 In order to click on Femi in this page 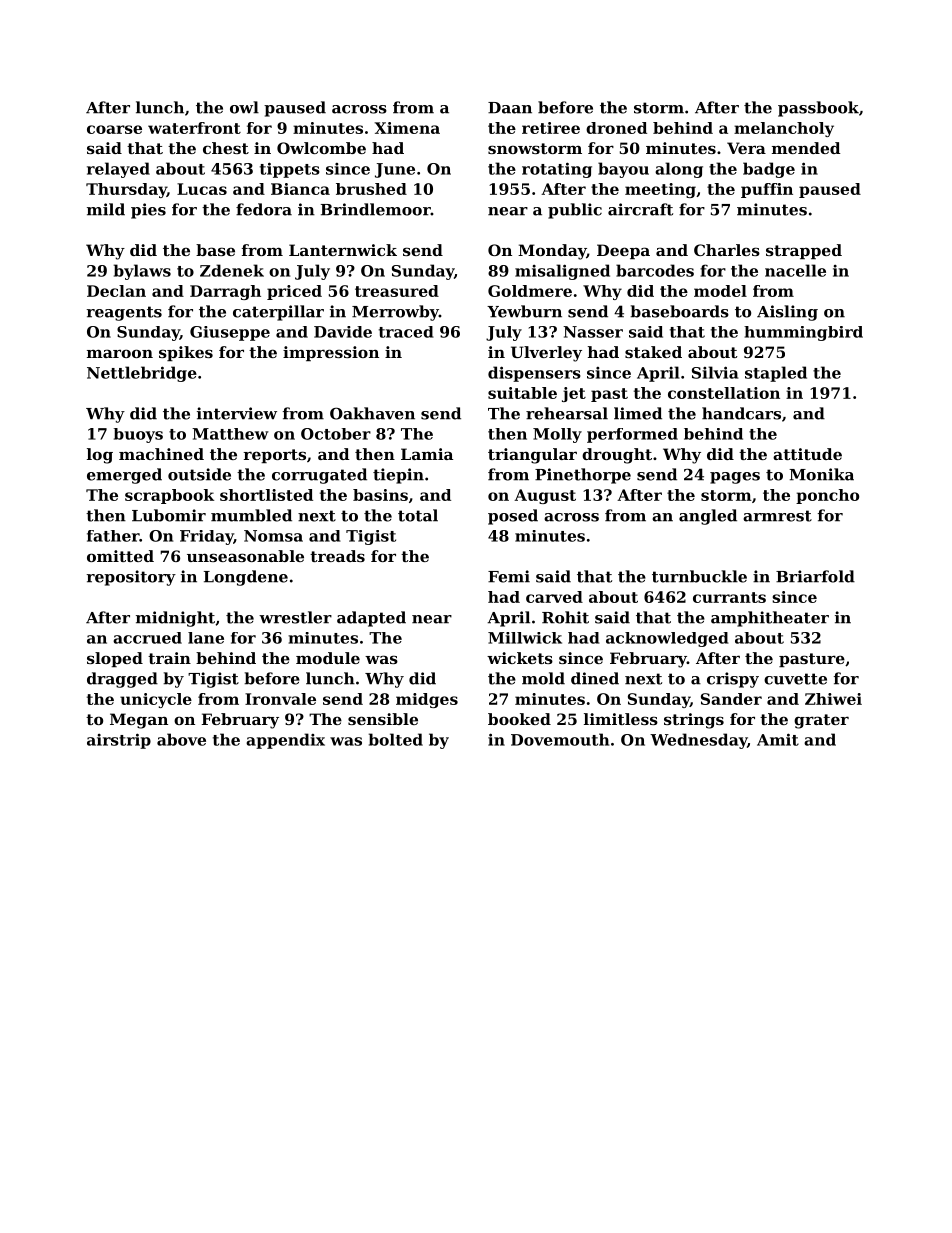, I will do `click(509, 576)`.
